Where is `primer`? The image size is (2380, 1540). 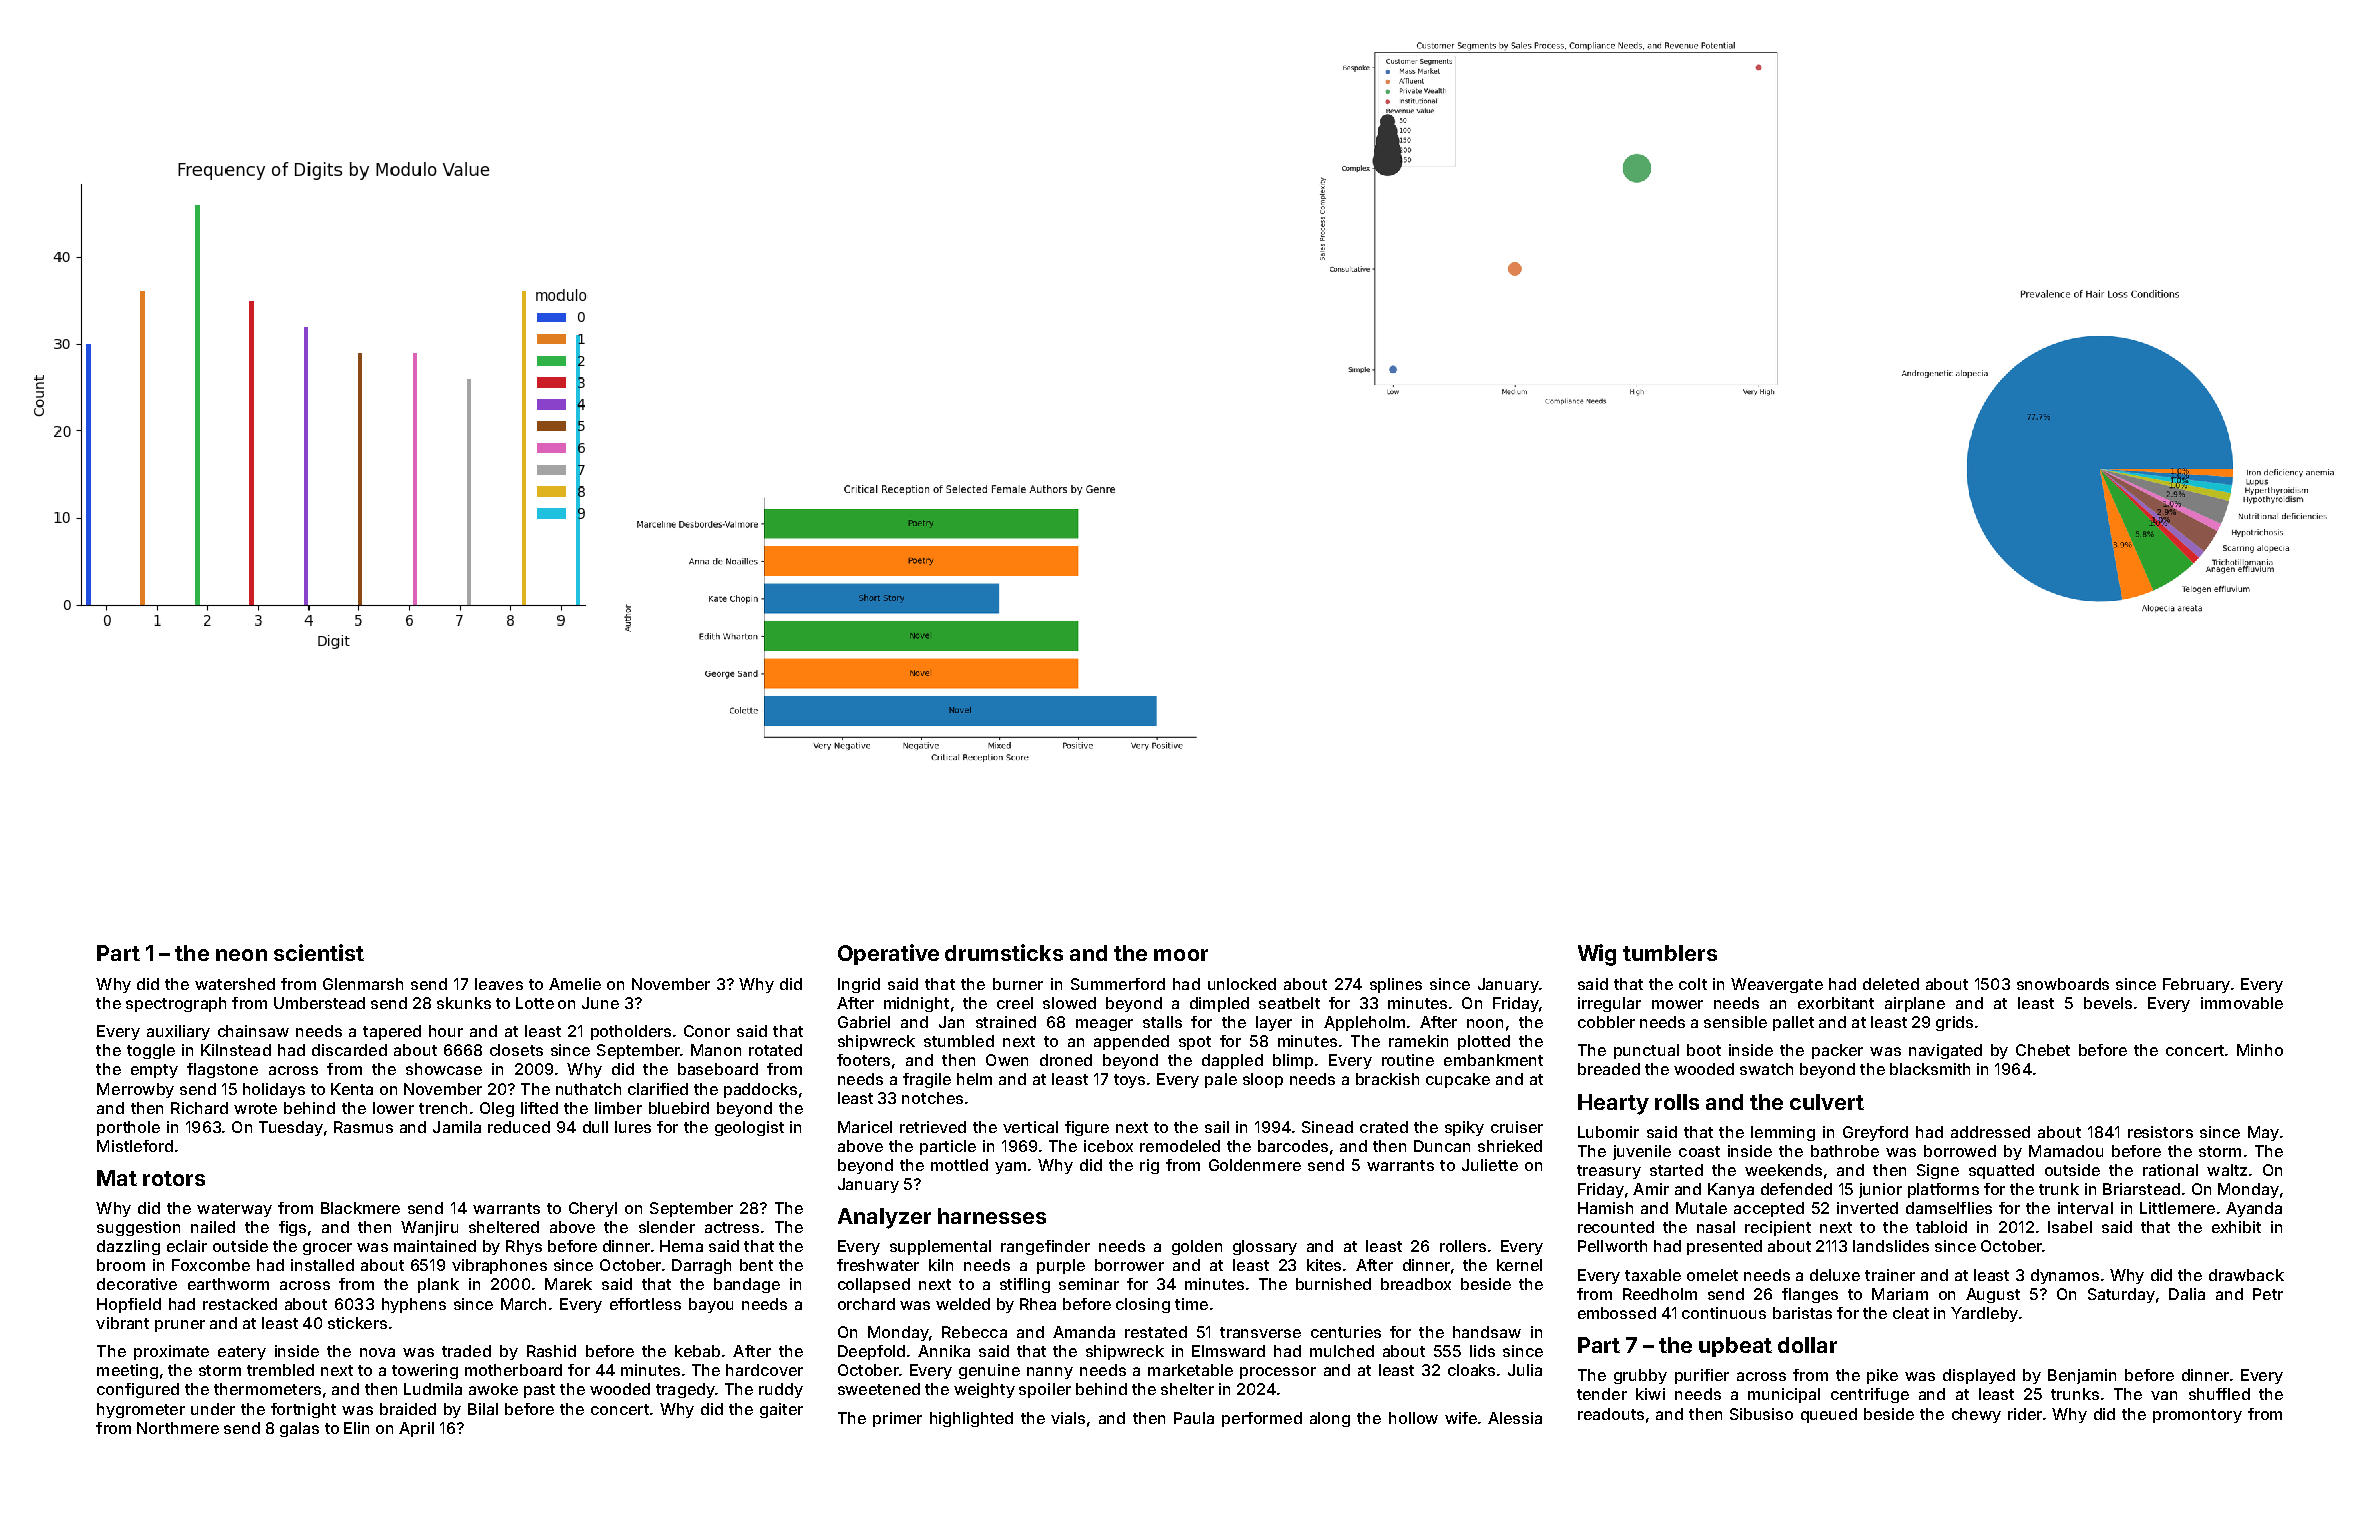
primer is located at coordinates (897, 1419).
